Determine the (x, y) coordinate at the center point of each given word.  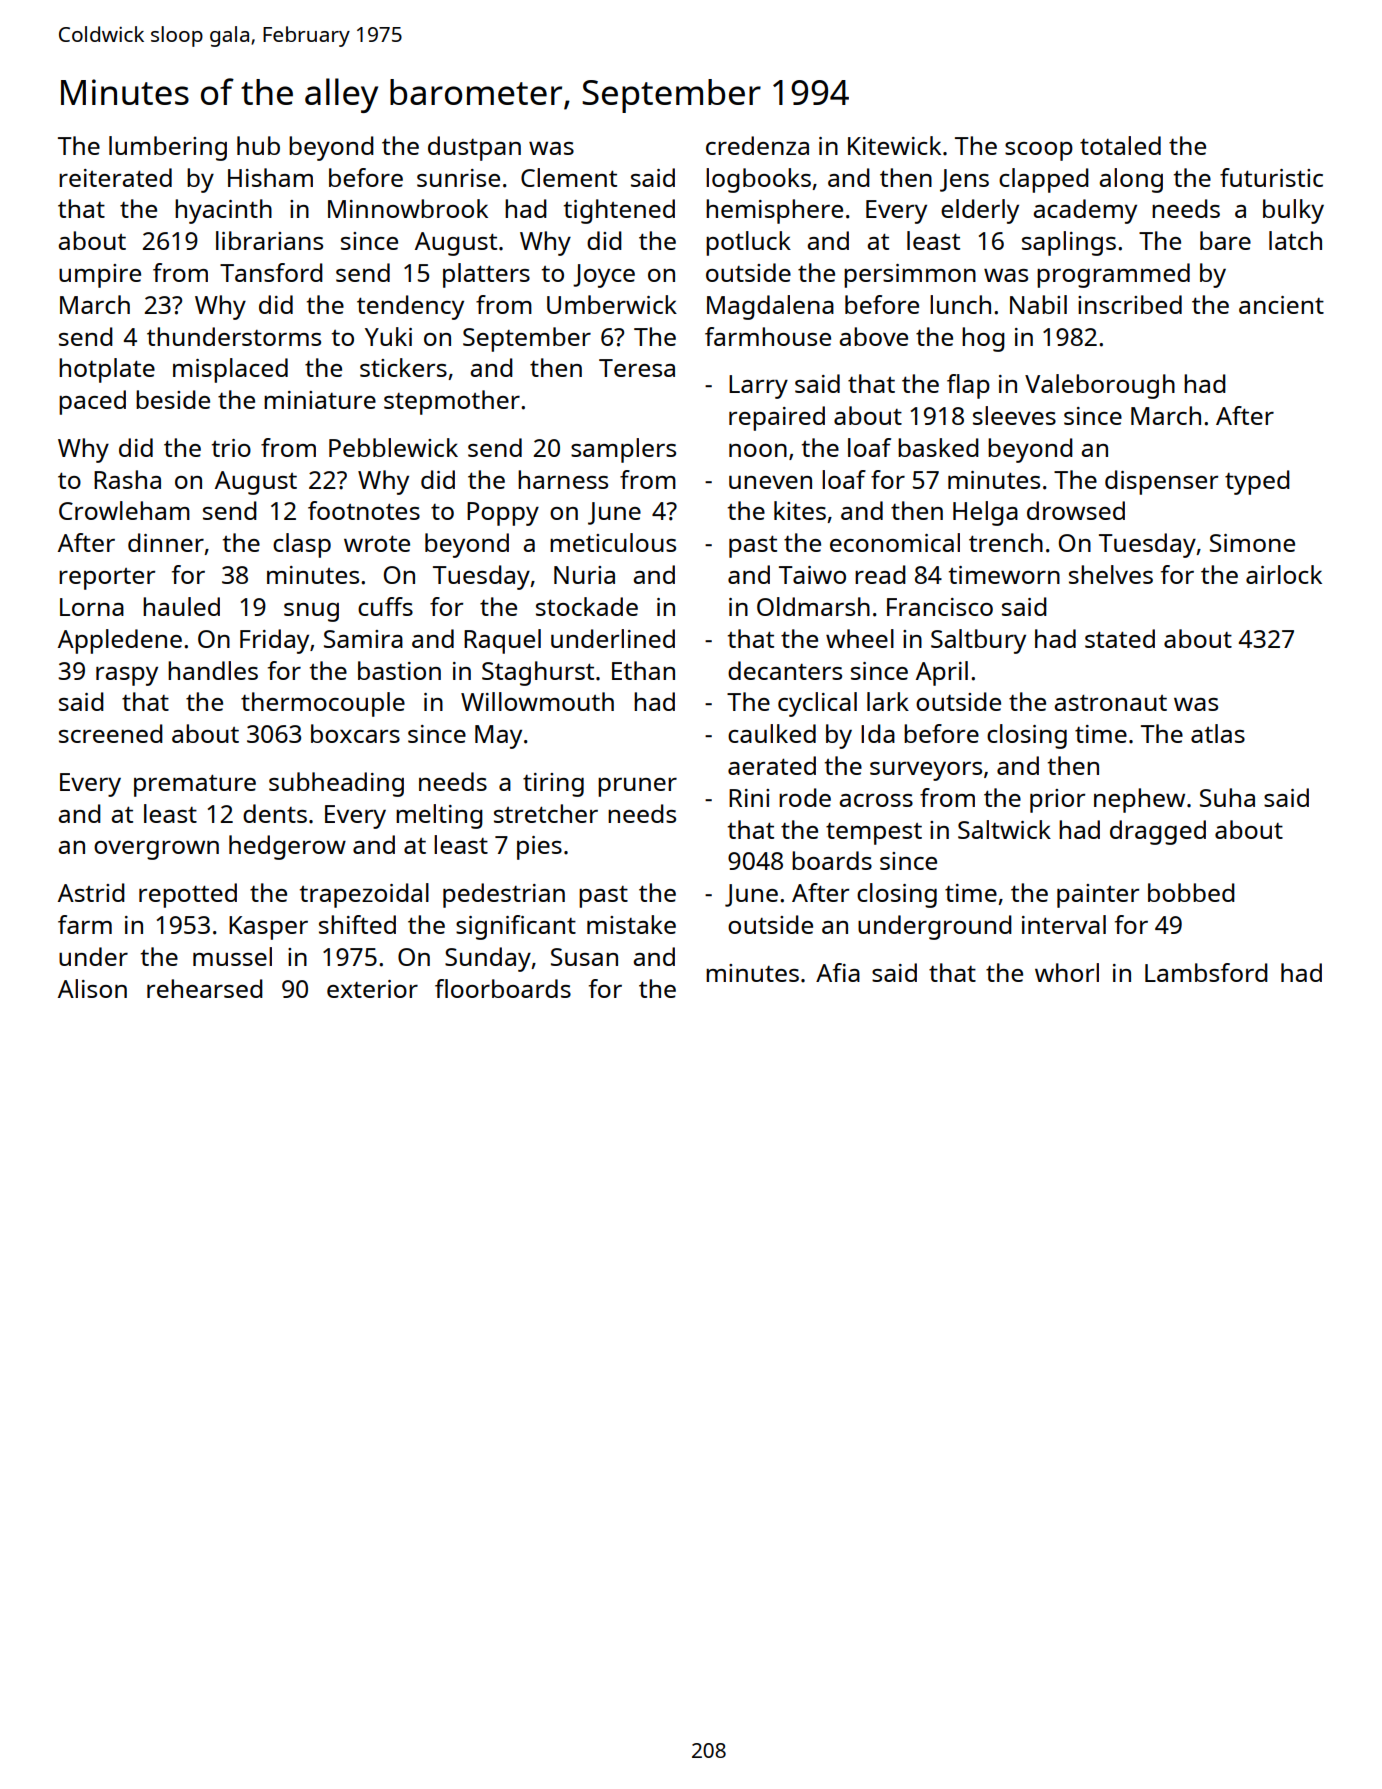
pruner (637, 787)
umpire (100, 276)
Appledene (120, 641)
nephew (1139, 800)
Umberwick (612, 304)
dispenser (1161, 482)
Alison (92, 988)
